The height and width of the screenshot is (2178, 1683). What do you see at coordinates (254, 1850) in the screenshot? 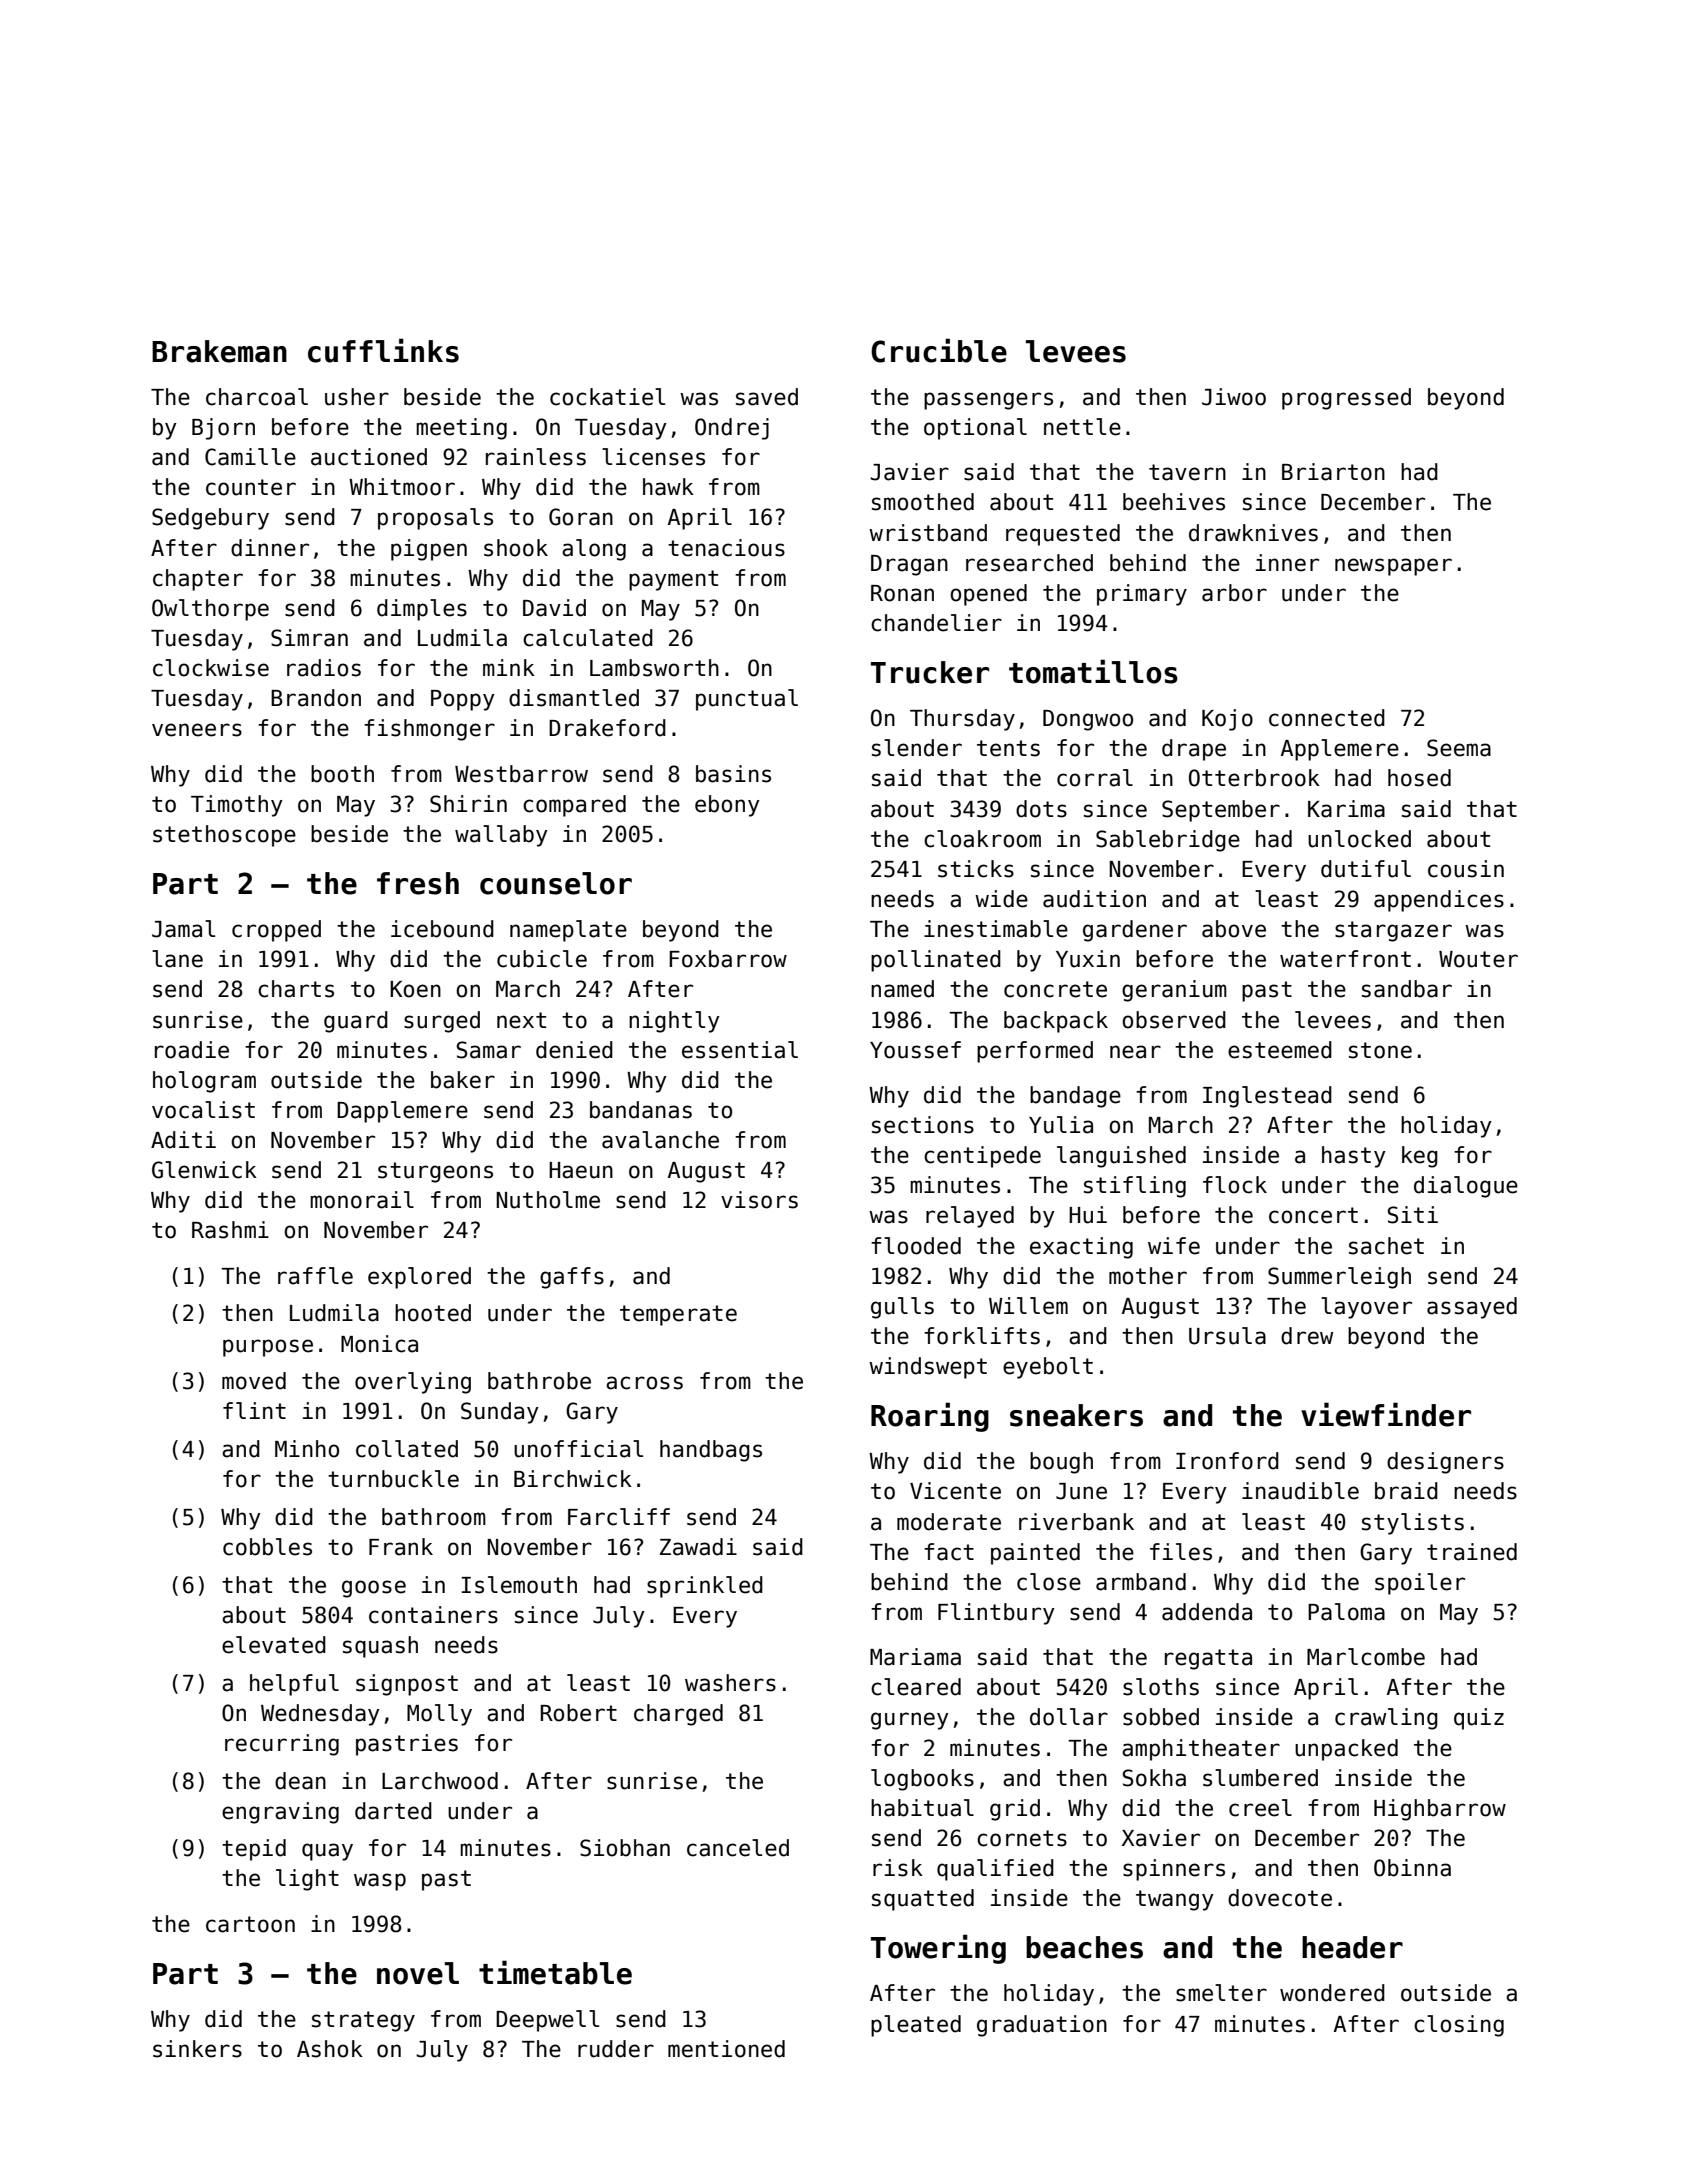
I see `tepid` at bounding box center [254, 1850].
